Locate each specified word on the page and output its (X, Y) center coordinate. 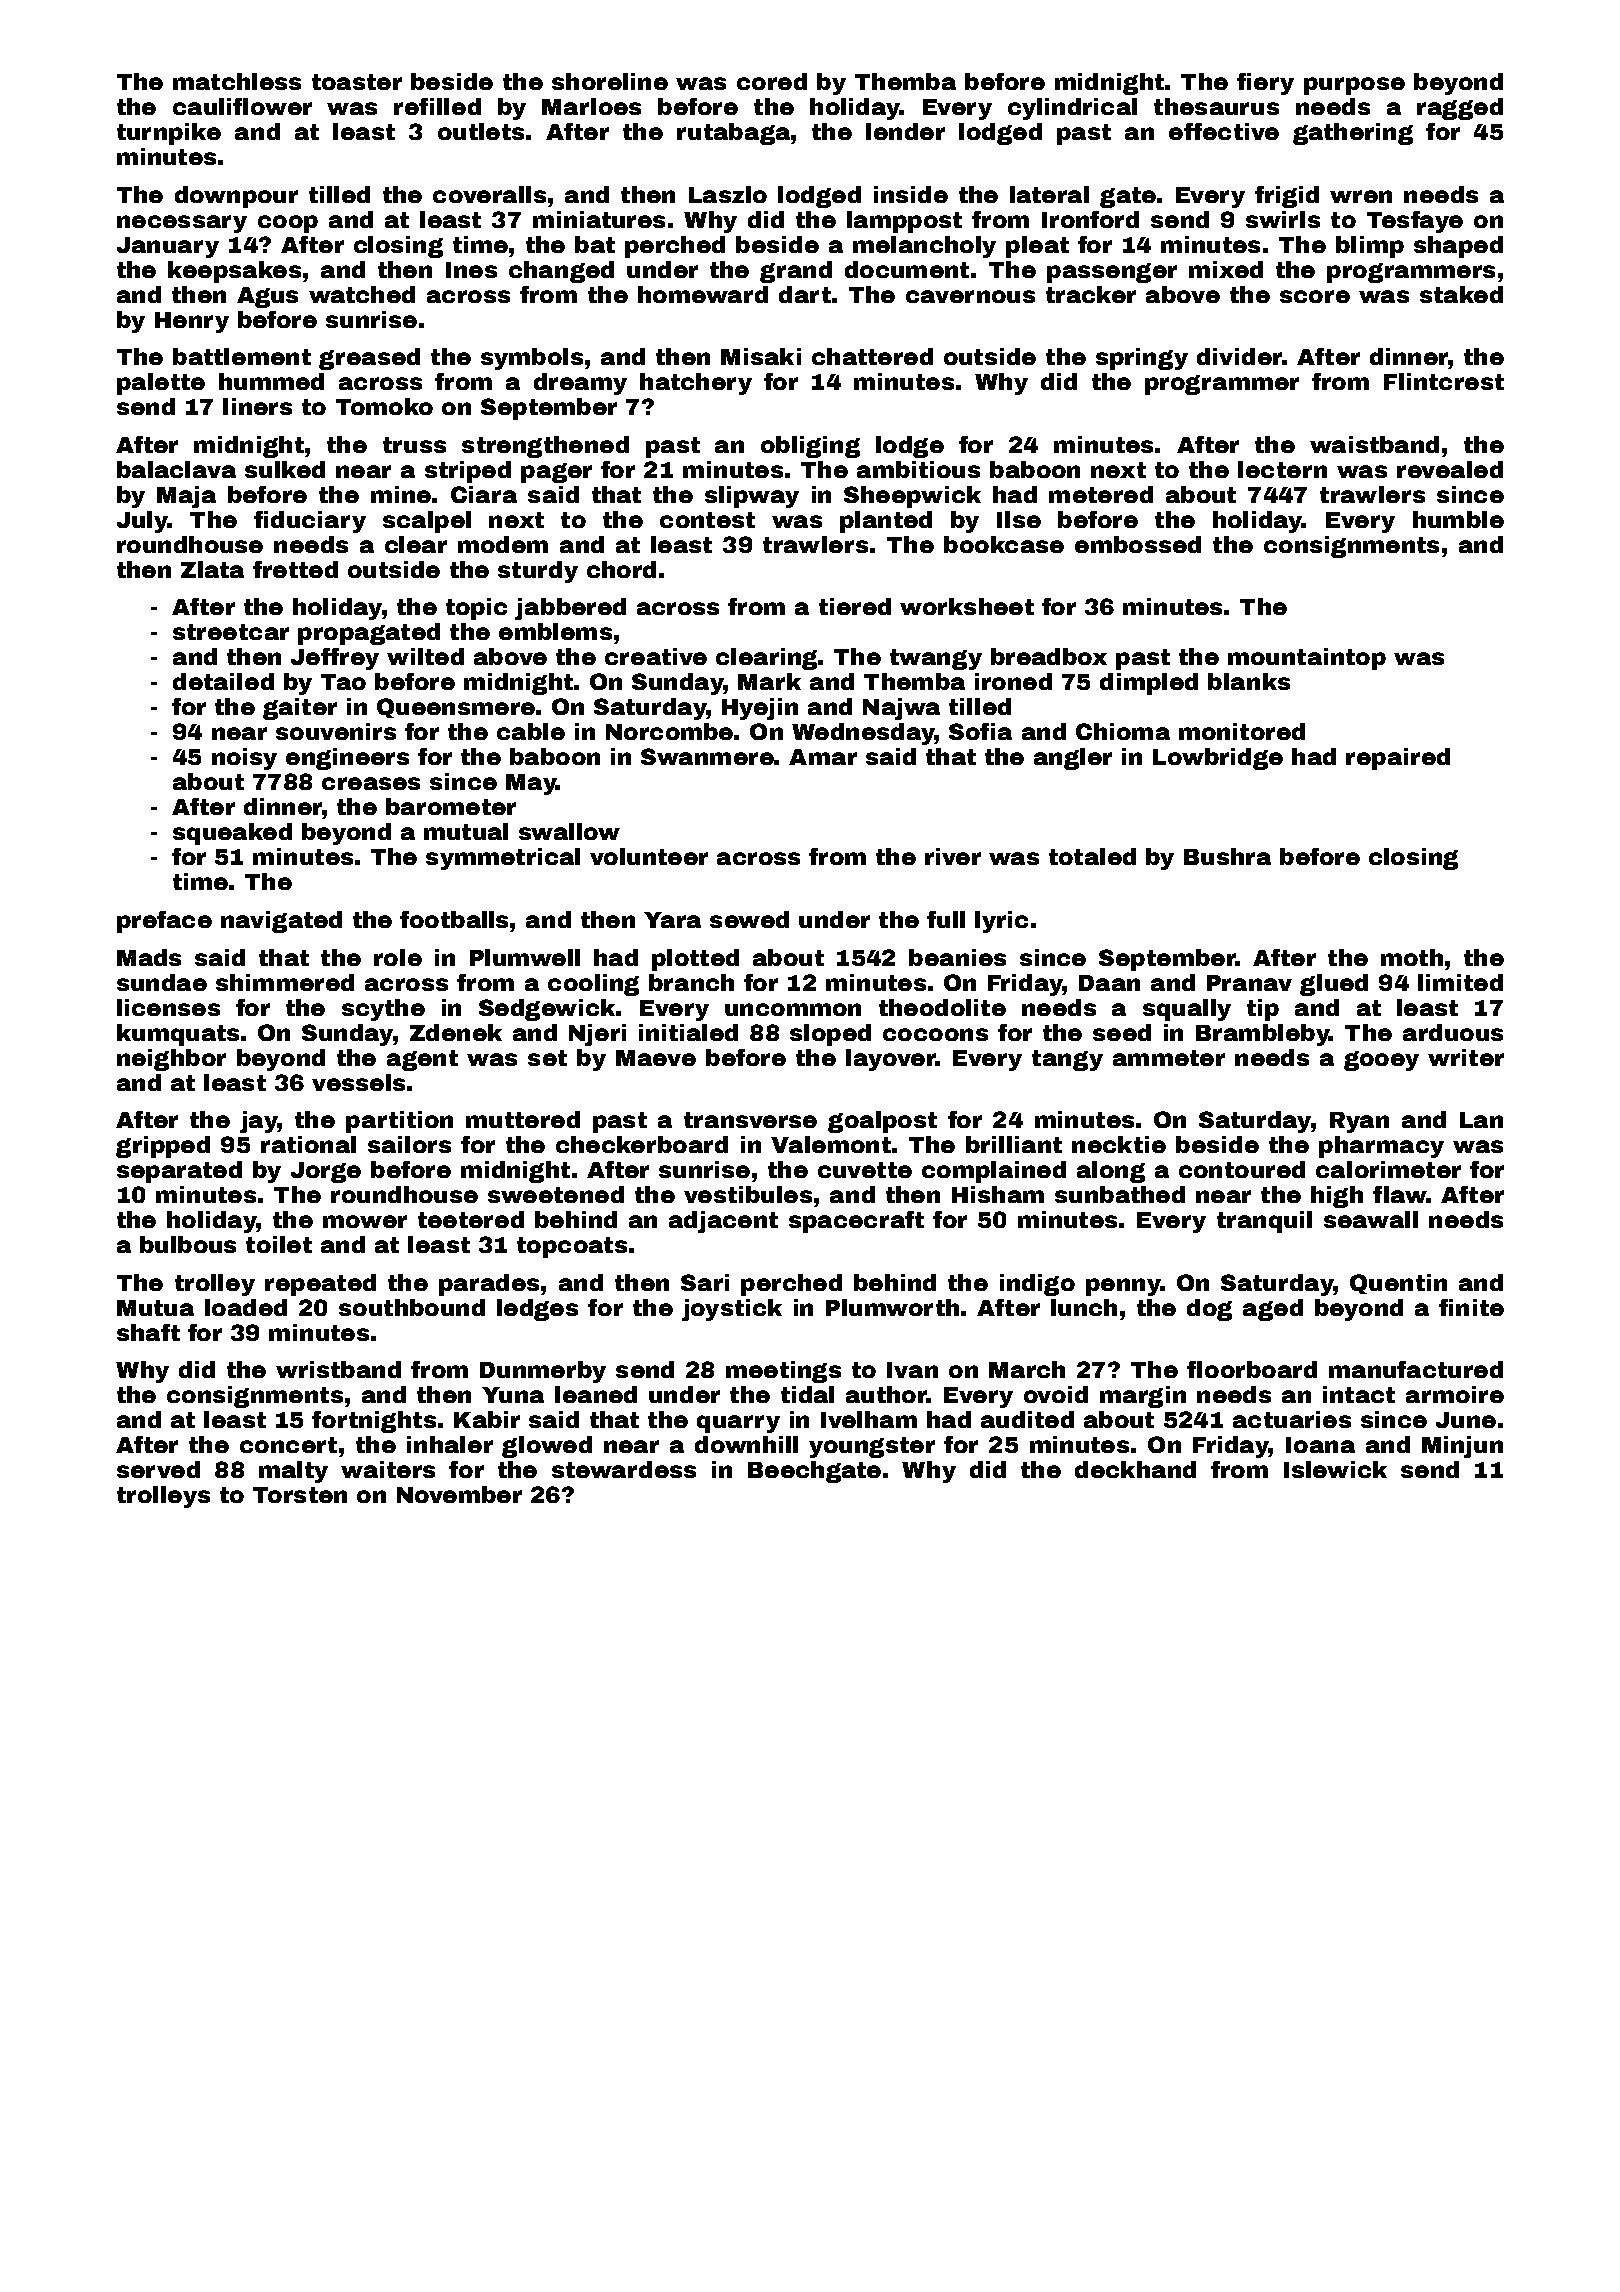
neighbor (171, 1060)
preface (164, 922)
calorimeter (1388, 1169)
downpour (236, 197)
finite (1471, 1307)
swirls (1283, 219)
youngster (872, 1447)
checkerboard (642, 1144)
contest (707, 520)
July (142, 522)
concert (288, 1445)
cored (772, 81)
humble (1458, 519)
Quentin (1398, 1284)
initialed (688, 1032)
